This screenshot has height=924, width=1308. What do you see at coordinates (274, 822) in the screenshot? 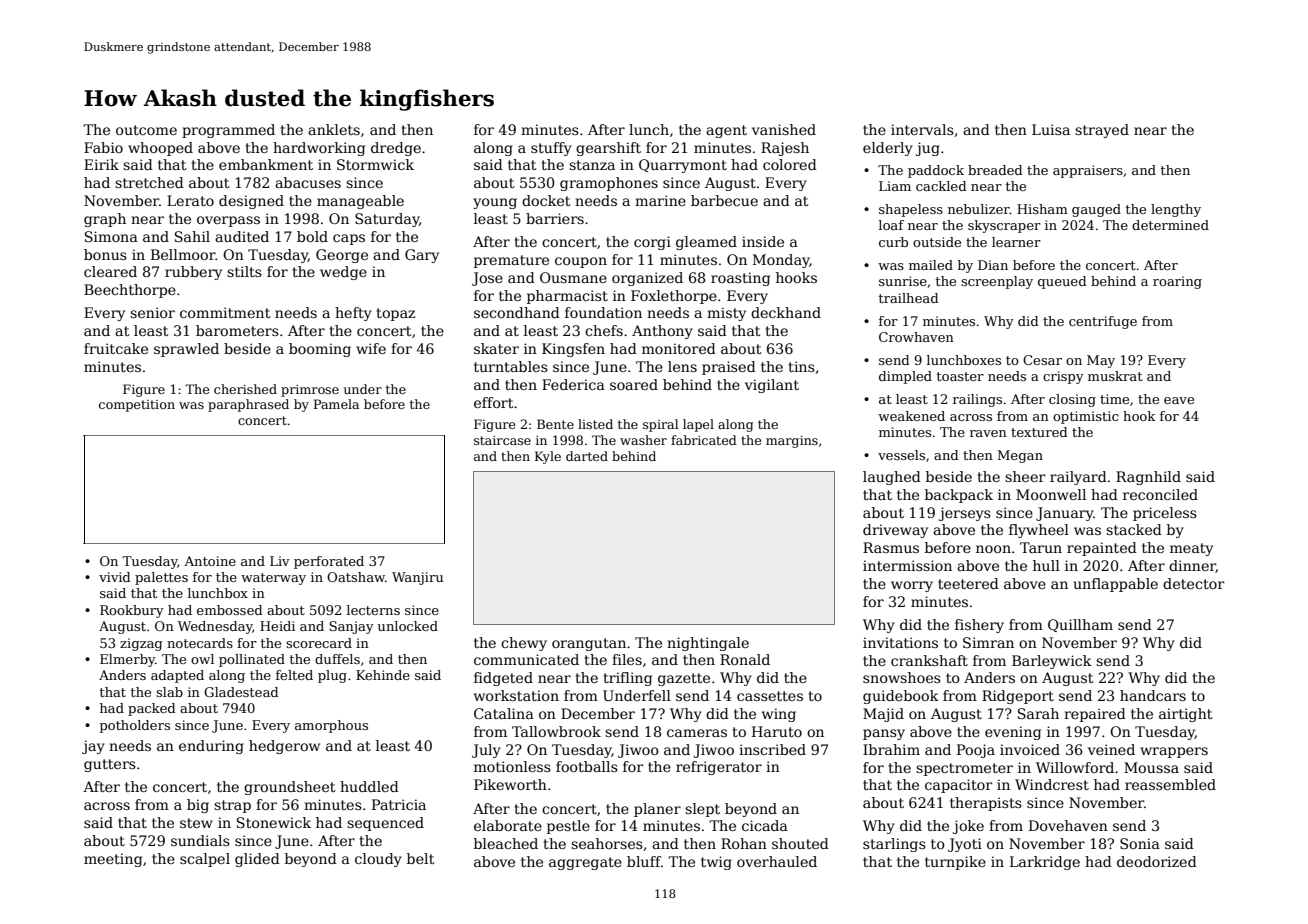
I see `Stonewick` at bounding box center [274, 822].
